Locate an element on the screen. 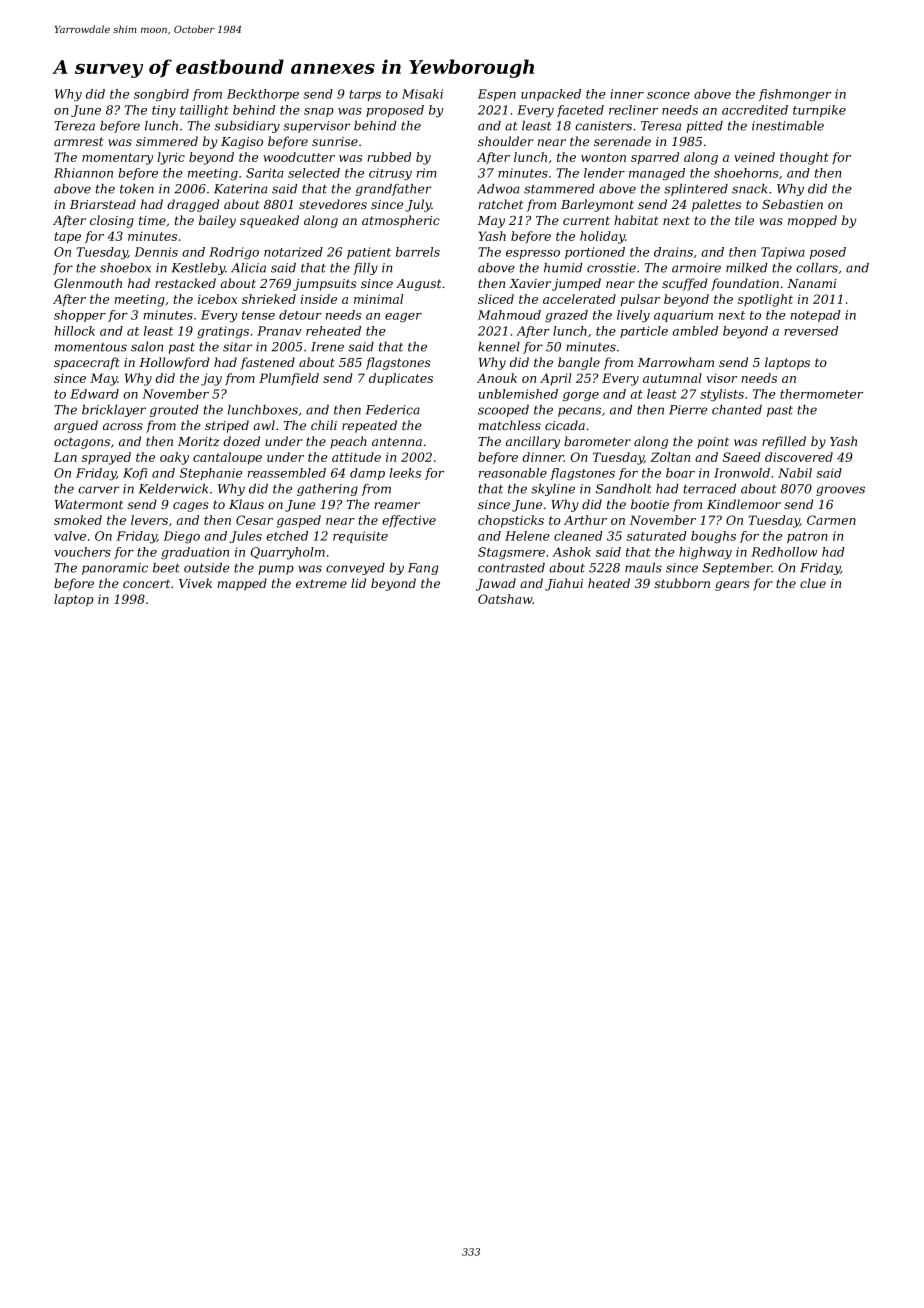  Oatshaw is located at coordinates (505, 599).
